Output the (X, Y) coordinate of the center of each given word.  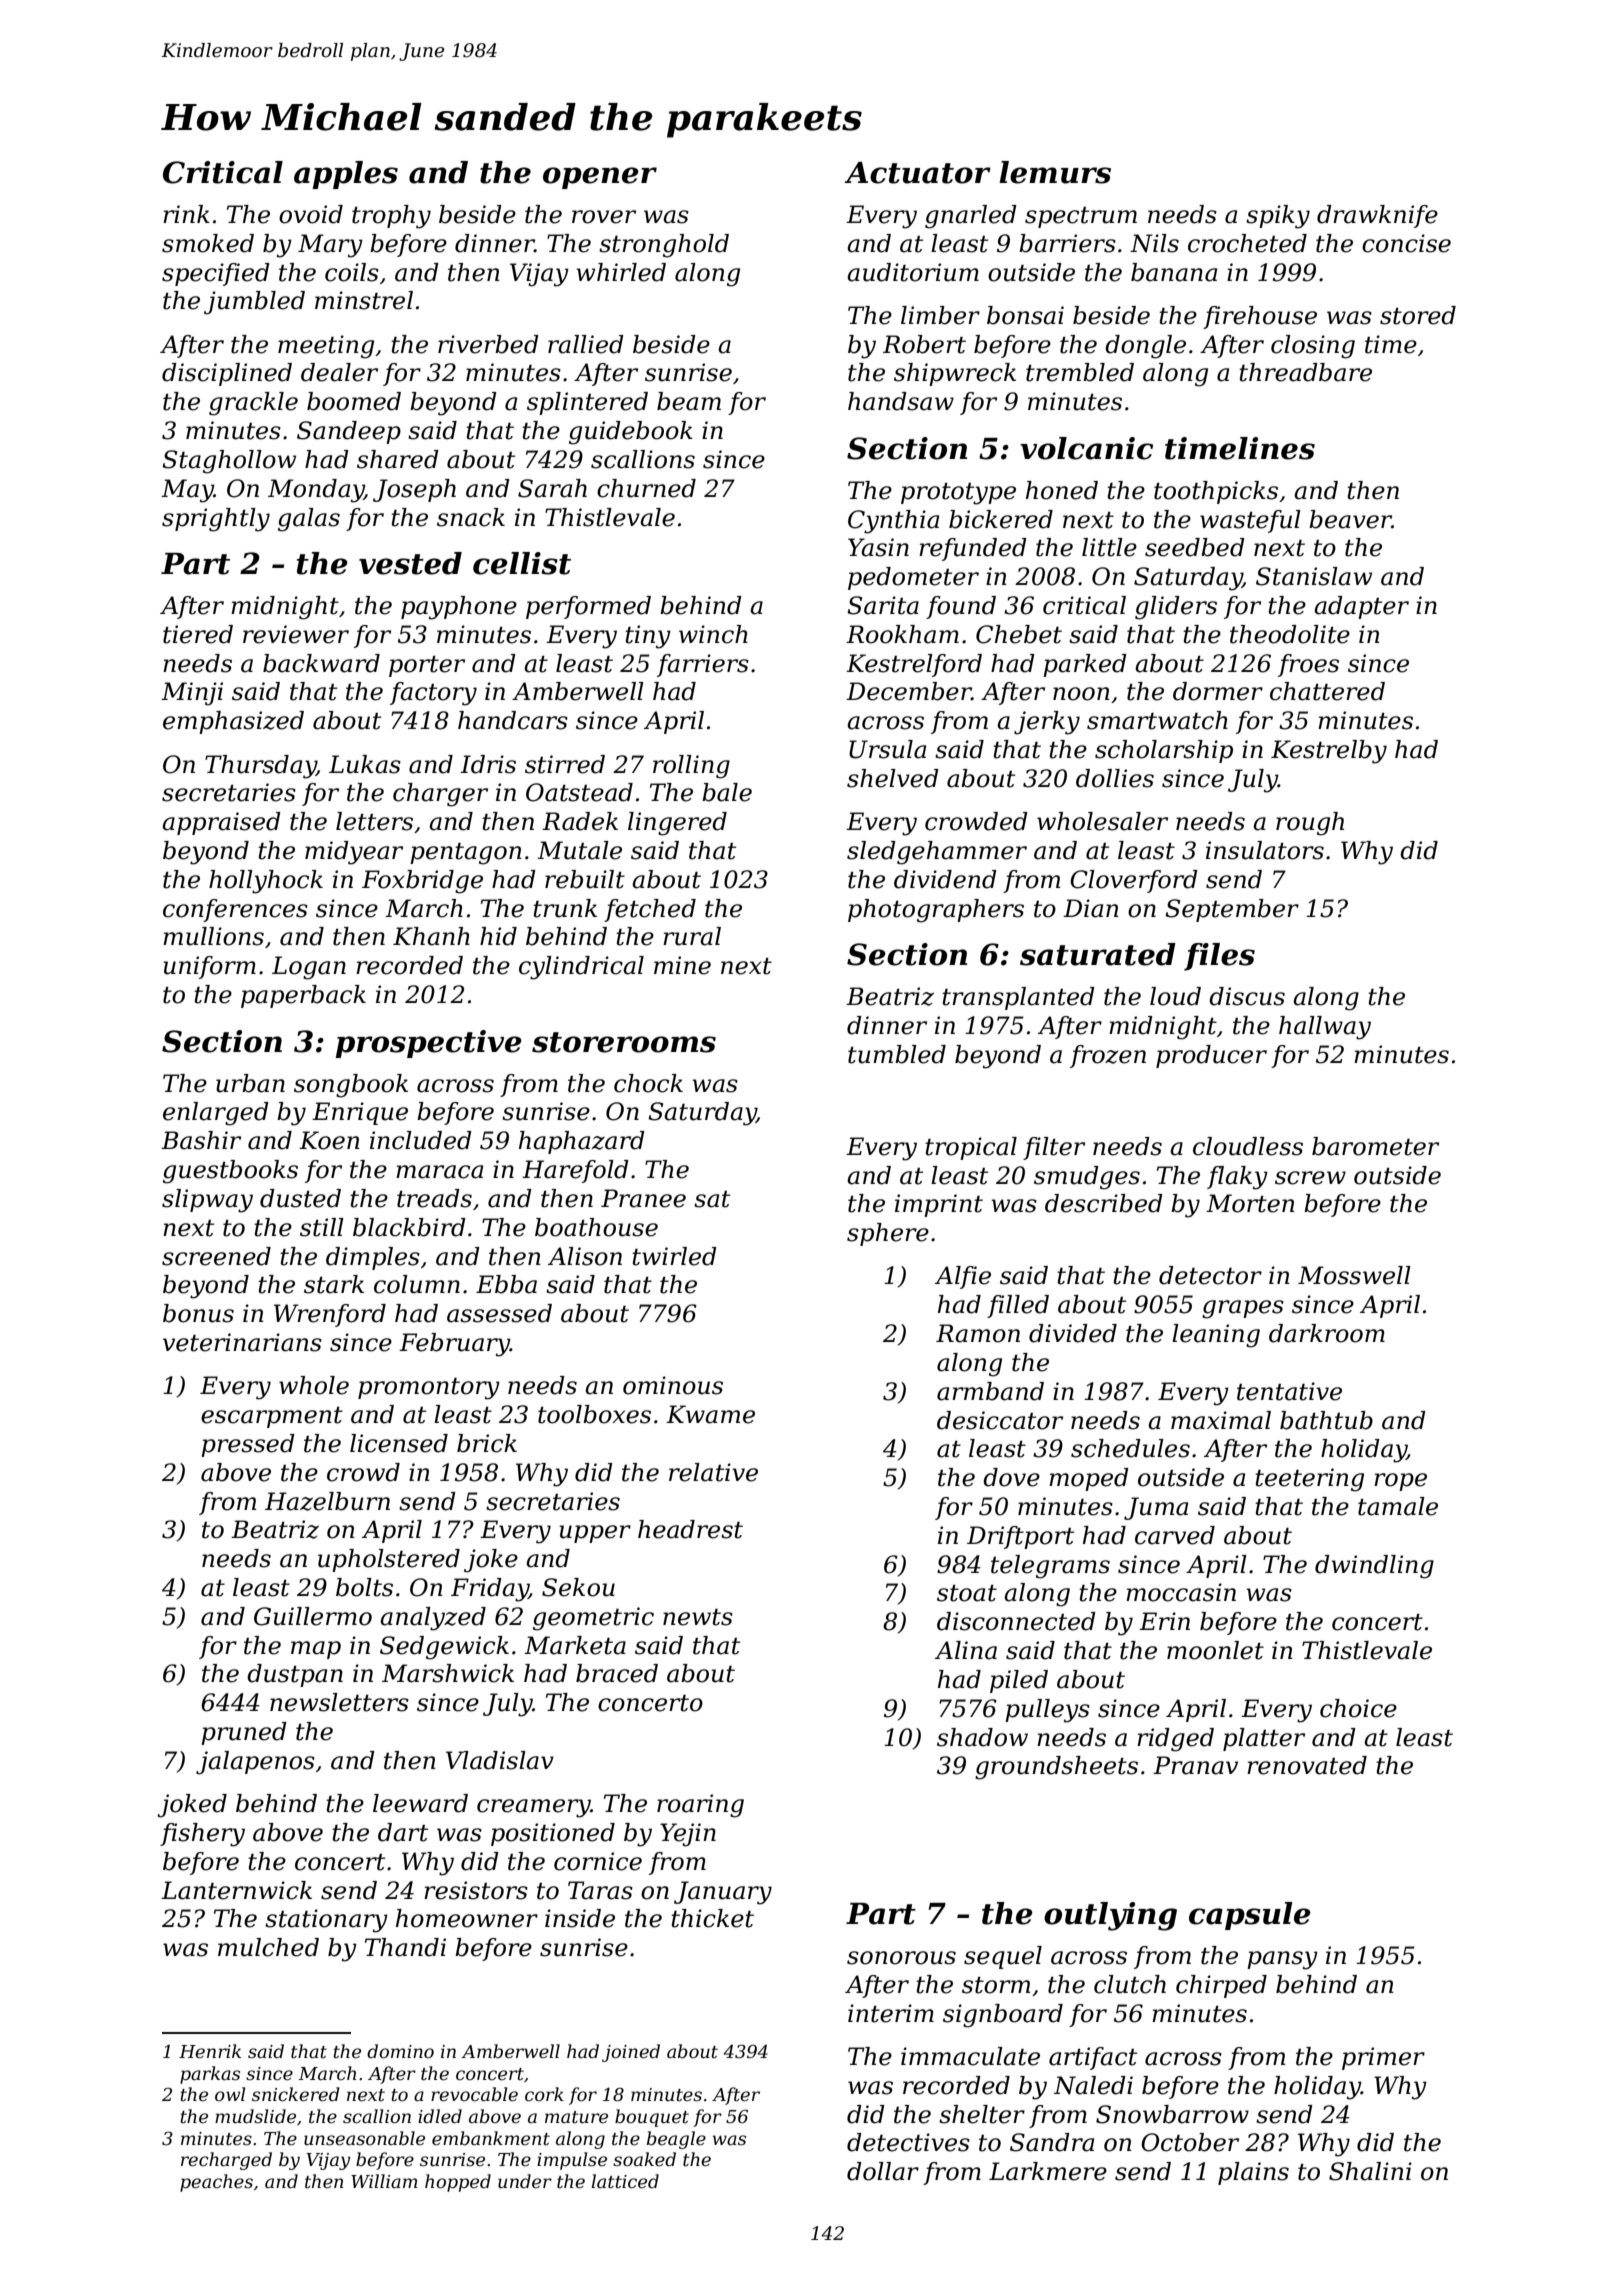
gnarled (971, 217)
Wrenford (330, 1315)
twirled (674, 1256)
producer (1211, 1056)
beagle (676, 2140)
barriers (1067, 243)
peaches (216, 2183)
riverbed (488, 344)
